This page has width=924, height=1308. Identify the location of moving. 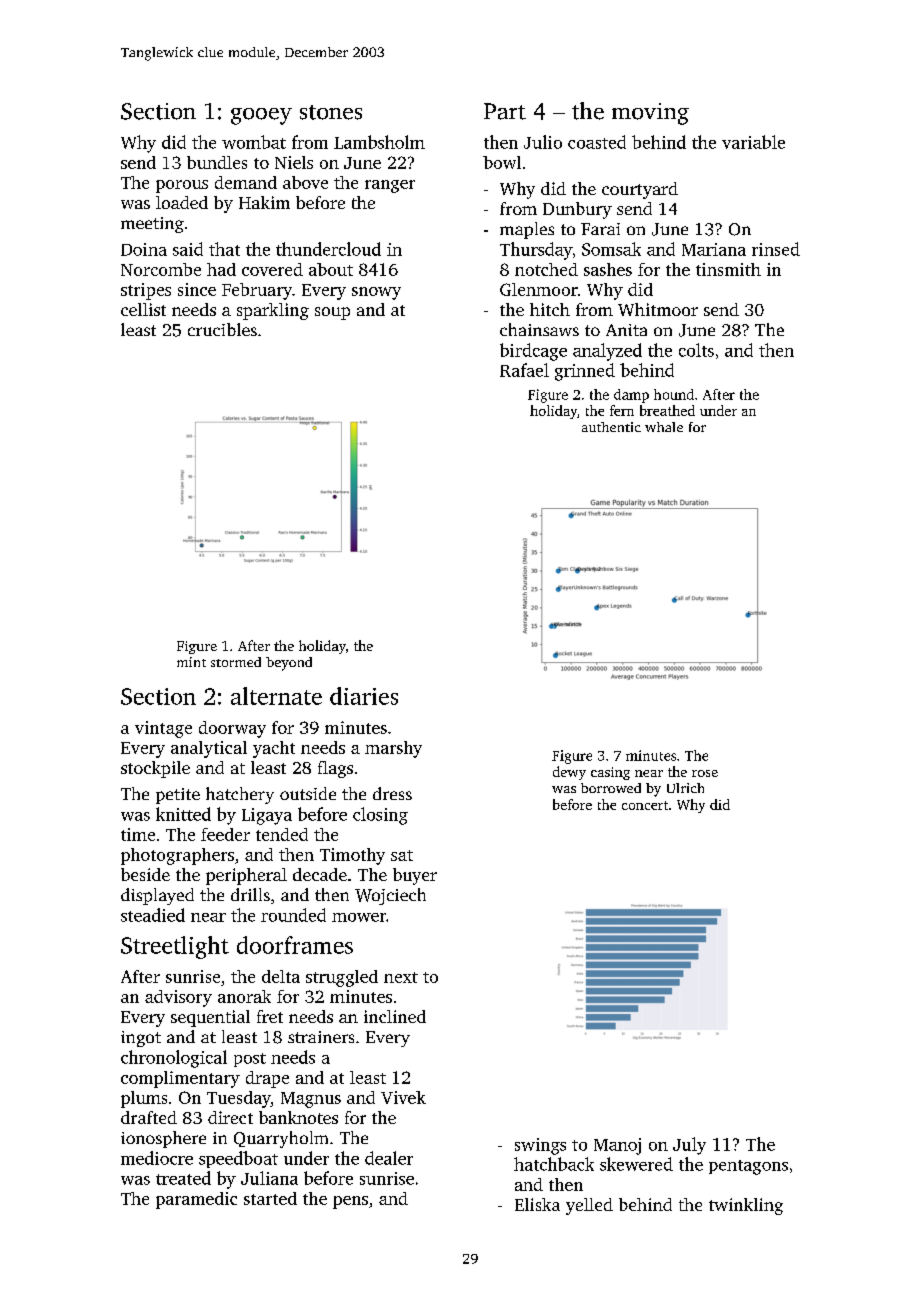
(650, 114).
